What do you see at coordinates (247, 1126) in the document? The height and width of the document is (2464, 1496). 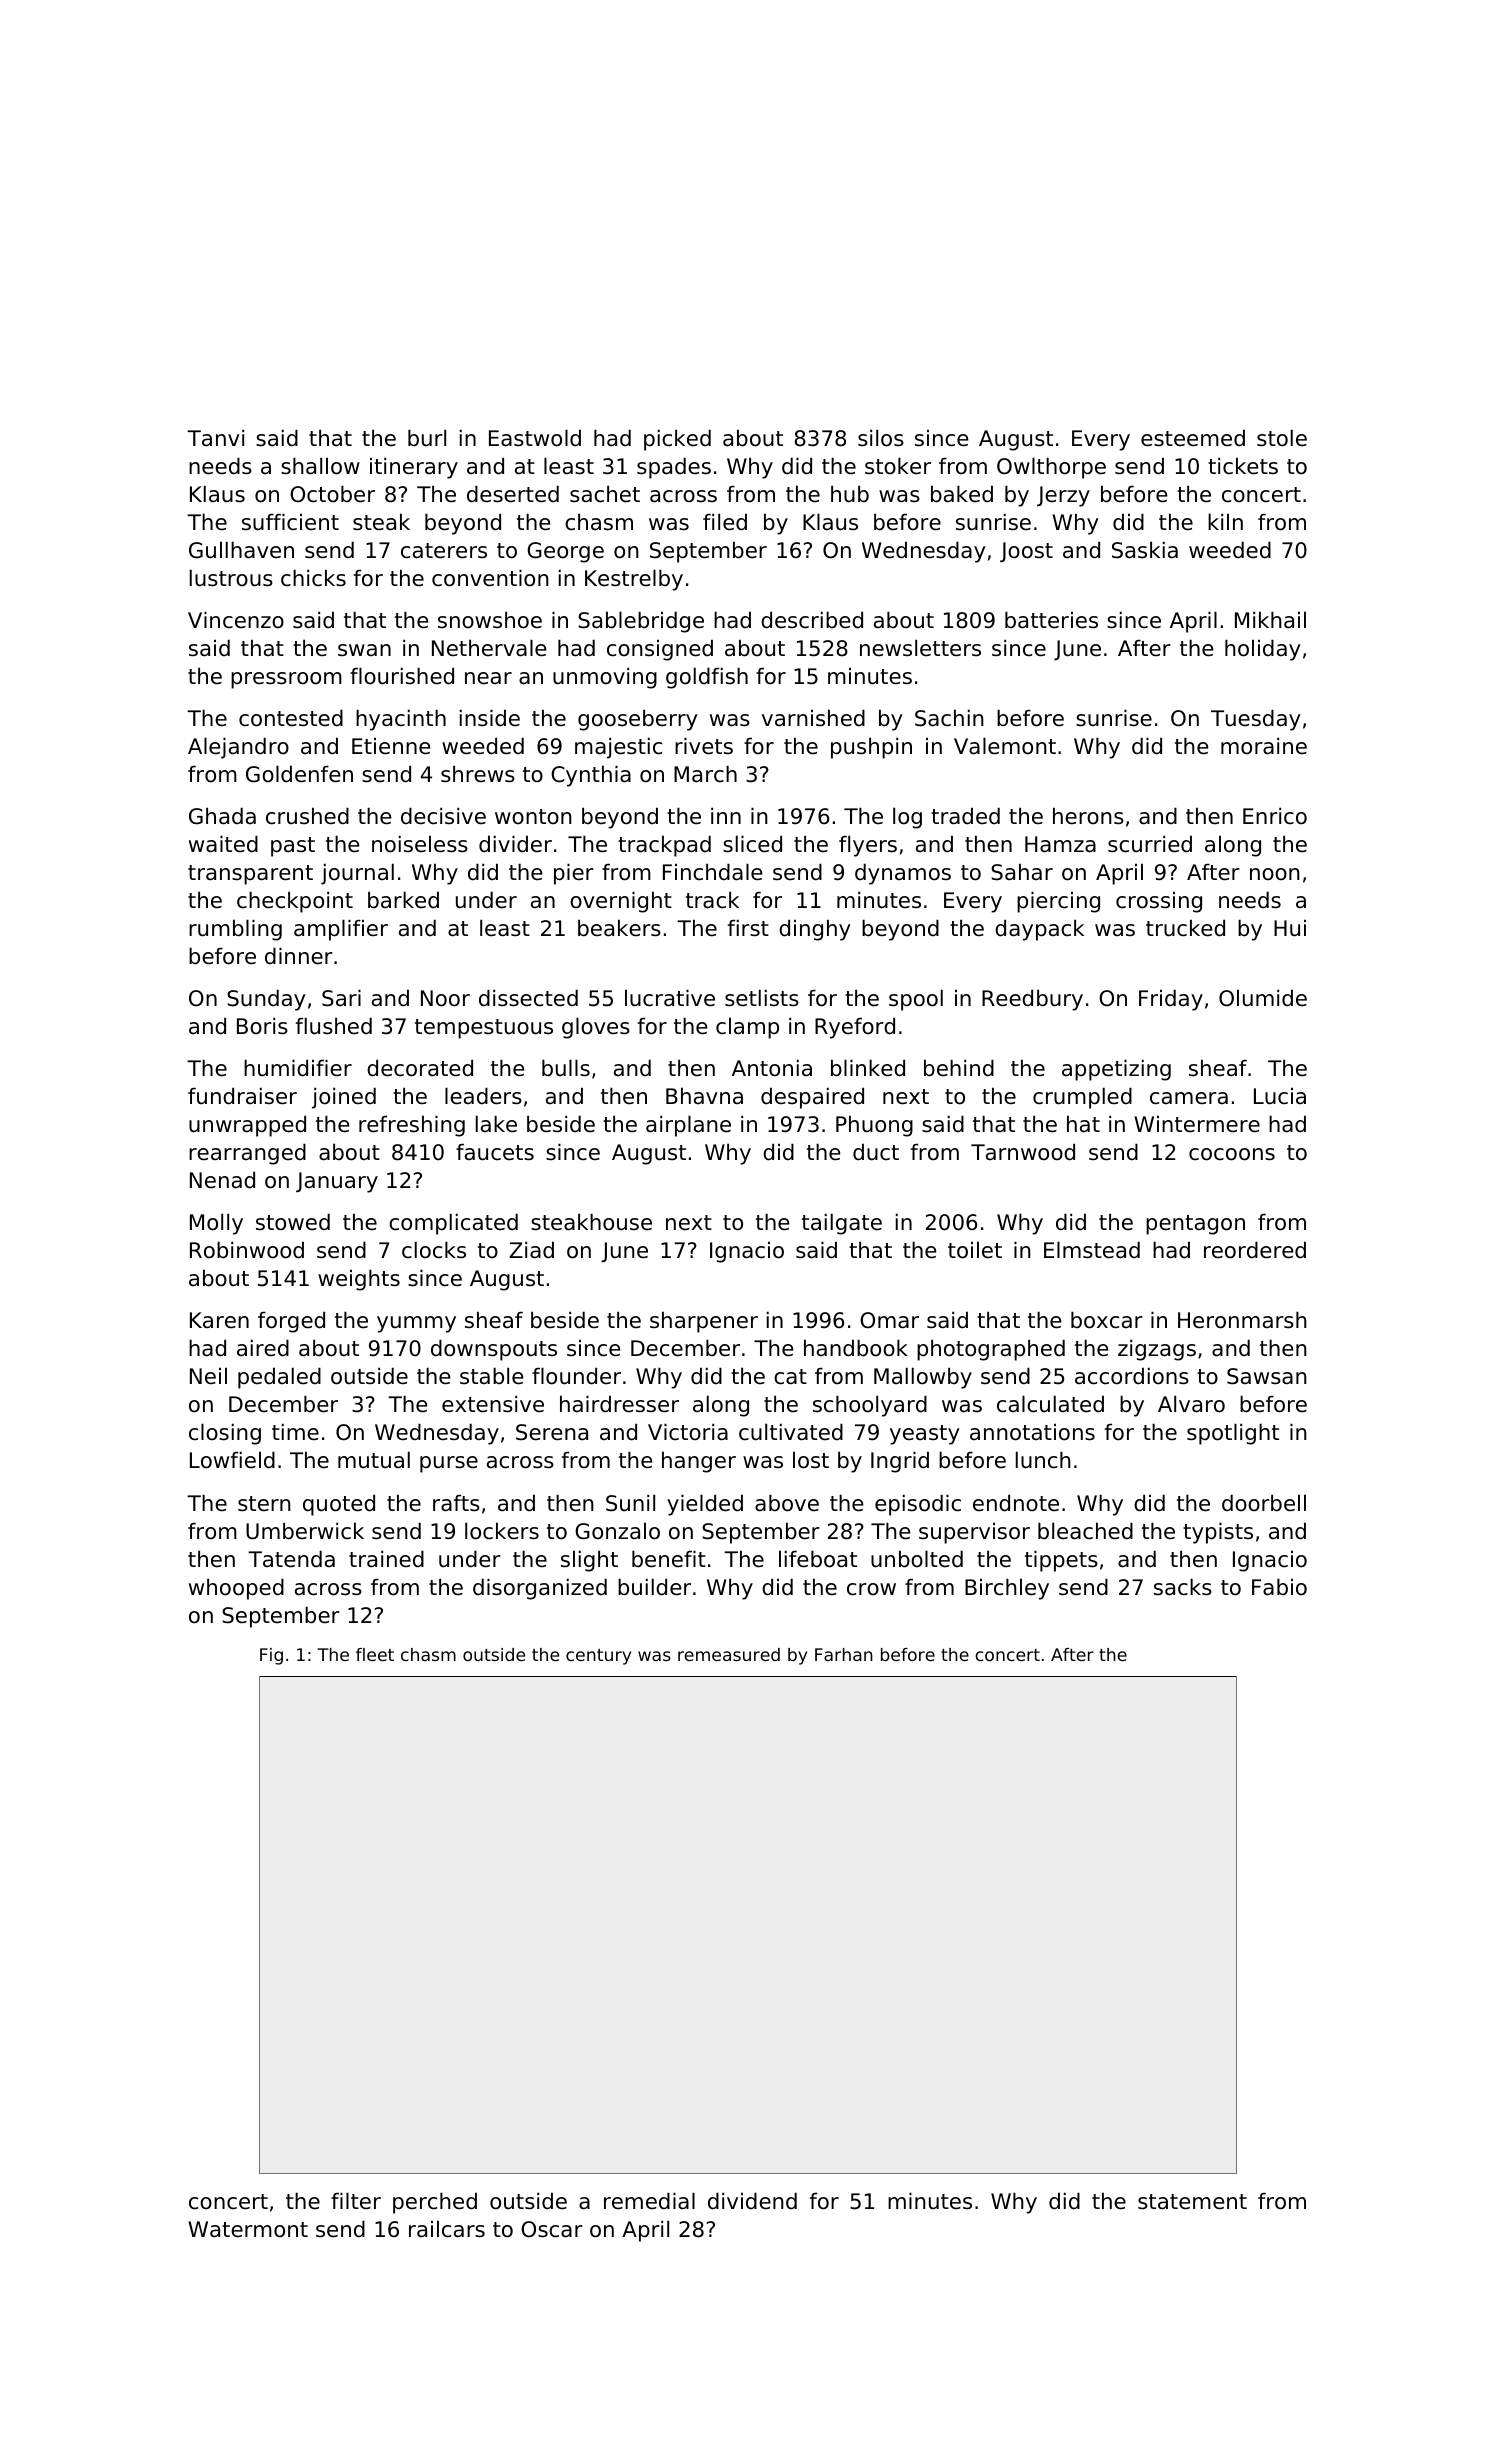 I see `unwrapped` at bounding box center [247, 1126].
